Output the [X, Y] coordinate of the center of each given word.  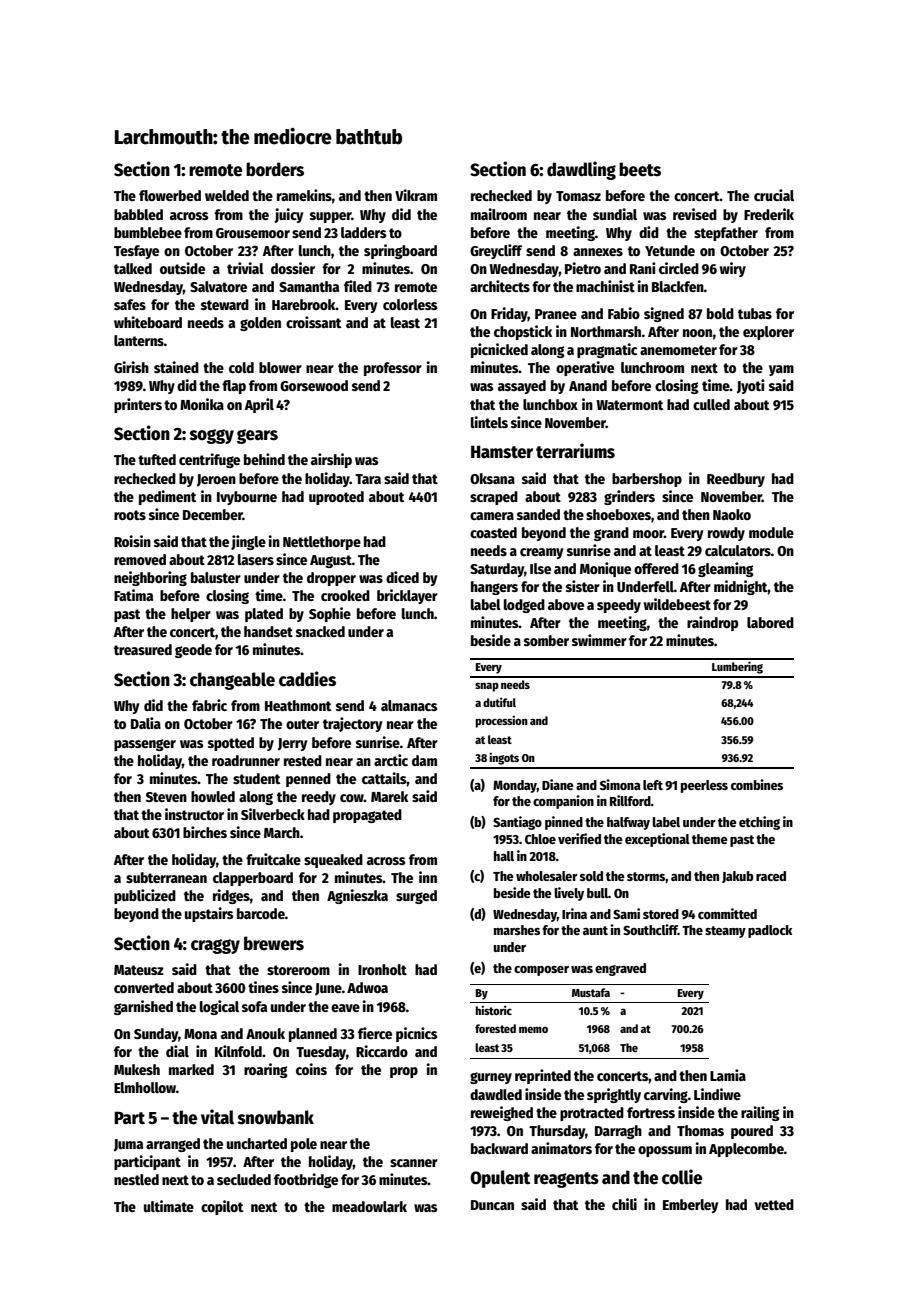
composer [541, 971]
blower [280, 367]
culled [711, 404]
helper [191, 615]
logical [219, 1007]
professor [393, 369]
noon [697, 333]
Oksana [492, 478]
